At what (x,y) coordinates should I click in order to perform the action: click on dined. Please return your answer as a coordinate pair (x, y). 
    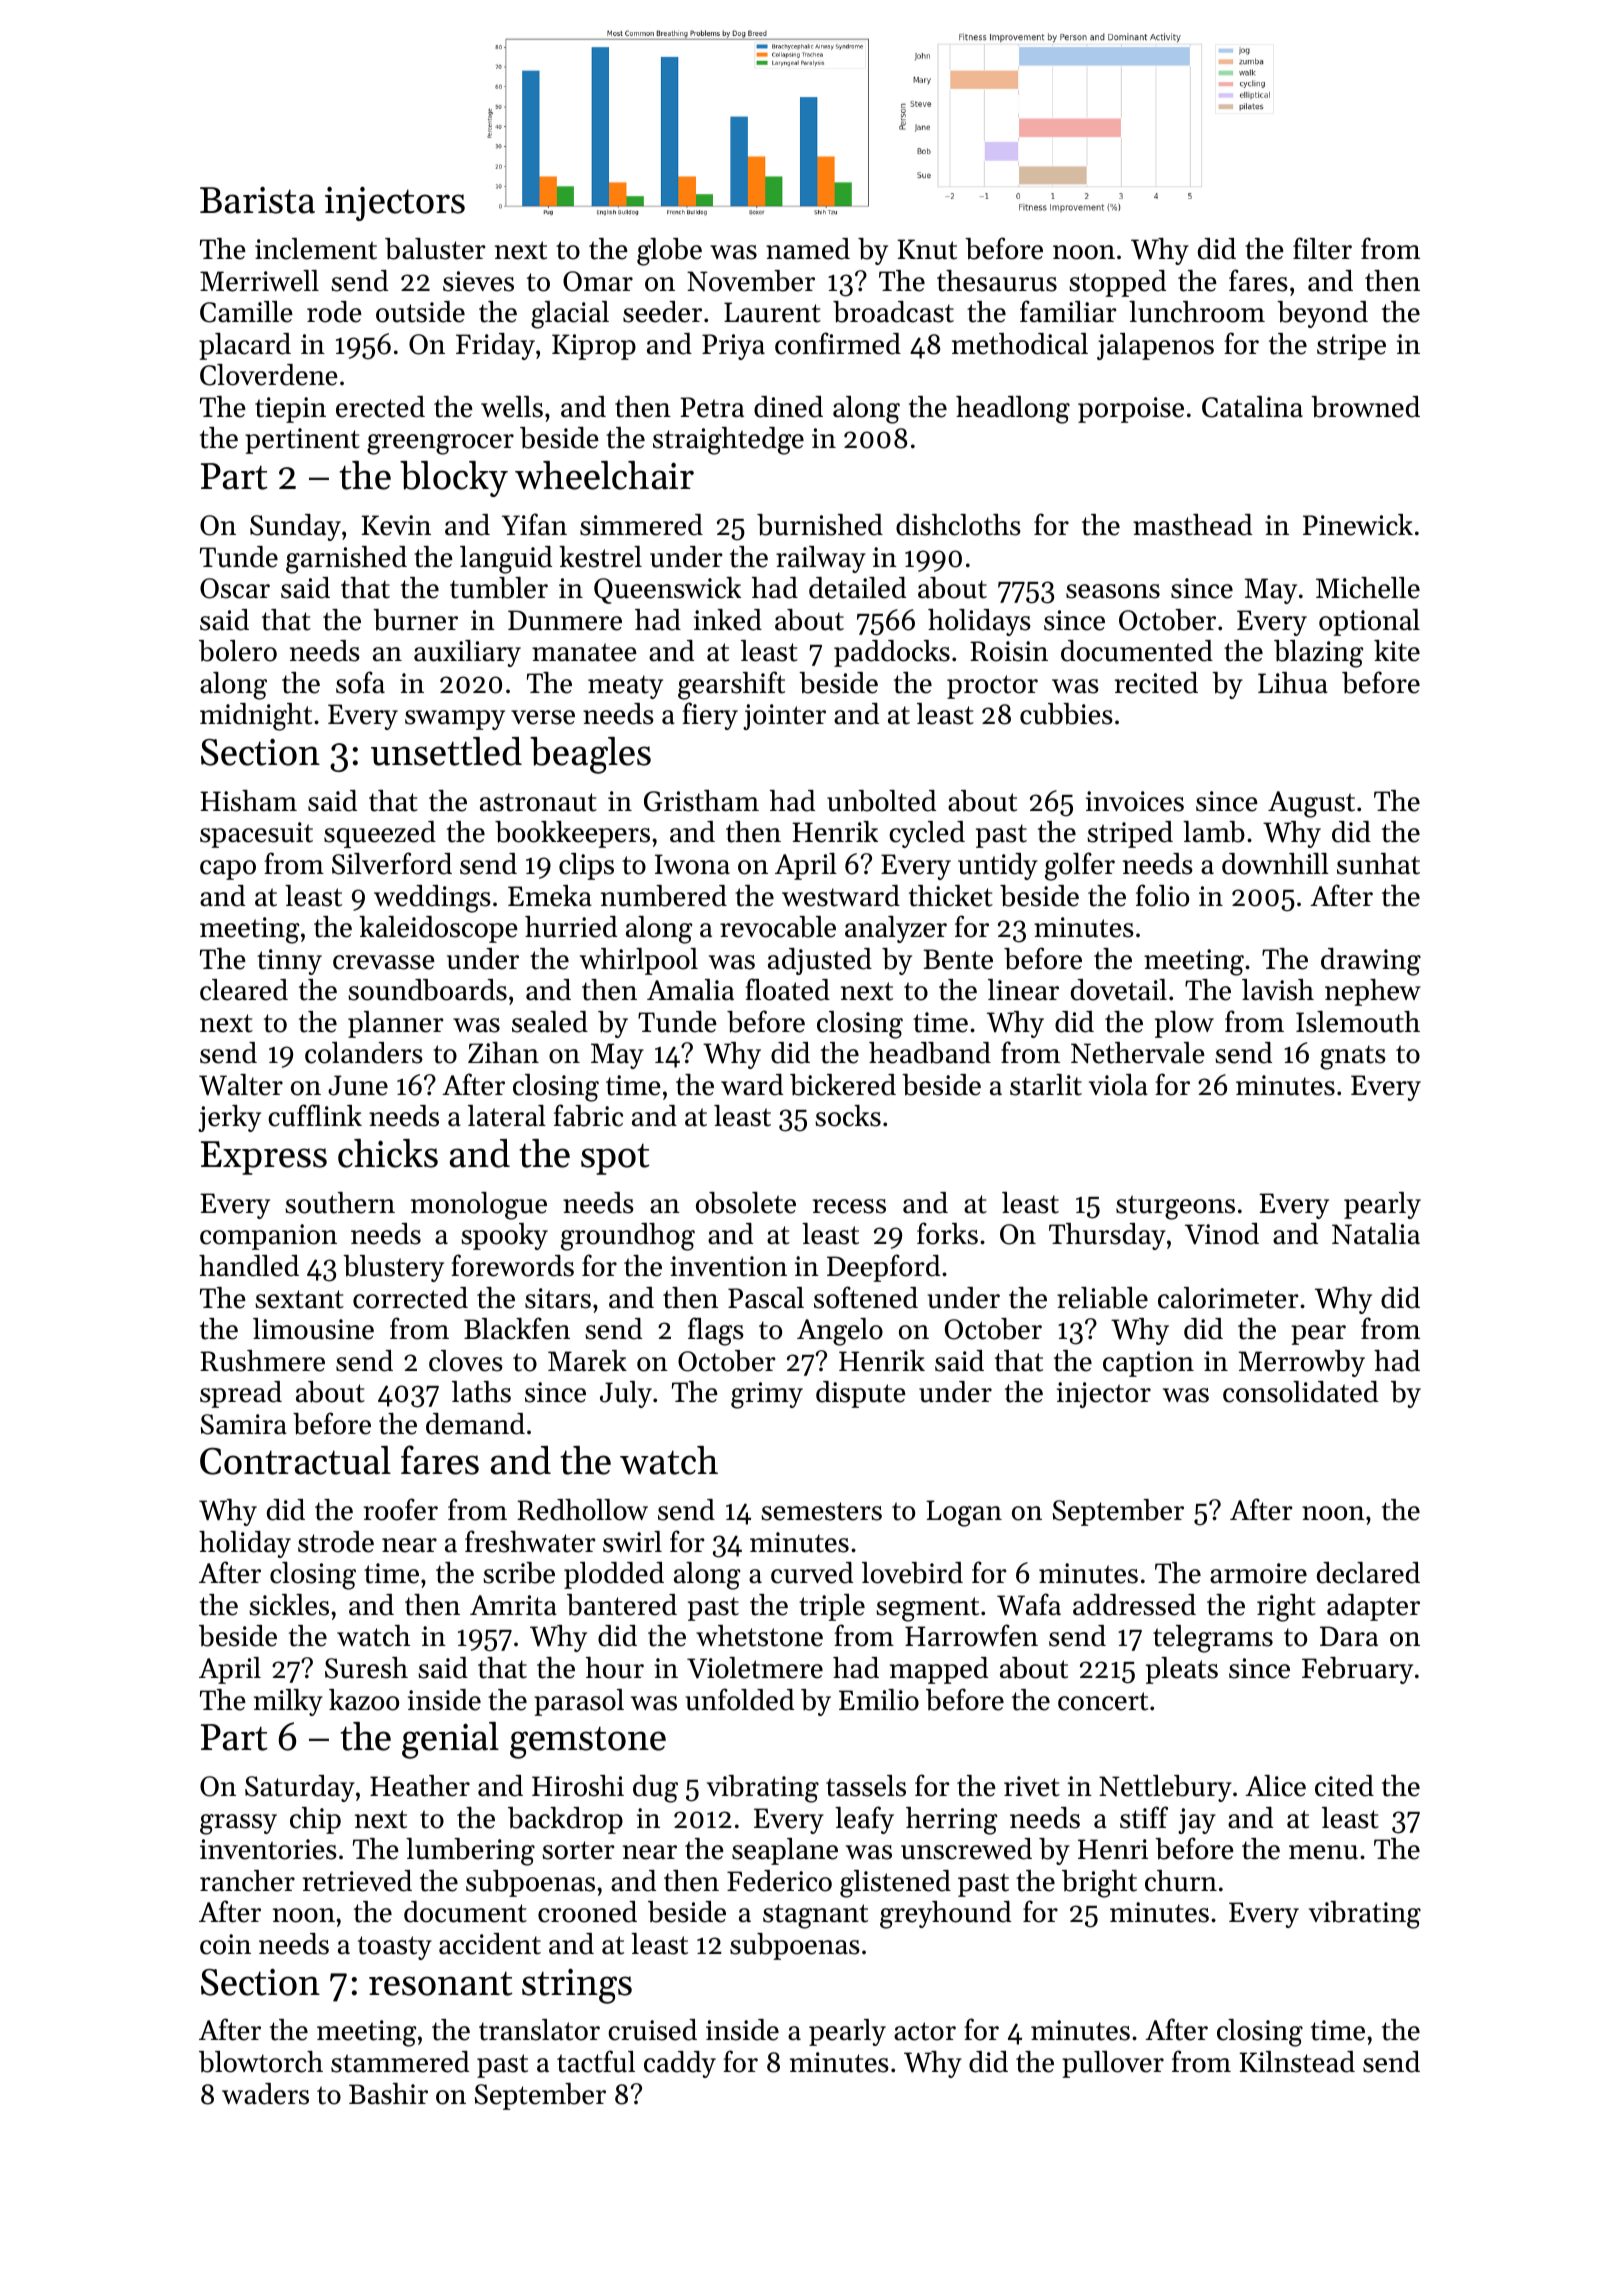
    Looking at the image, I should click on (788, 407).
